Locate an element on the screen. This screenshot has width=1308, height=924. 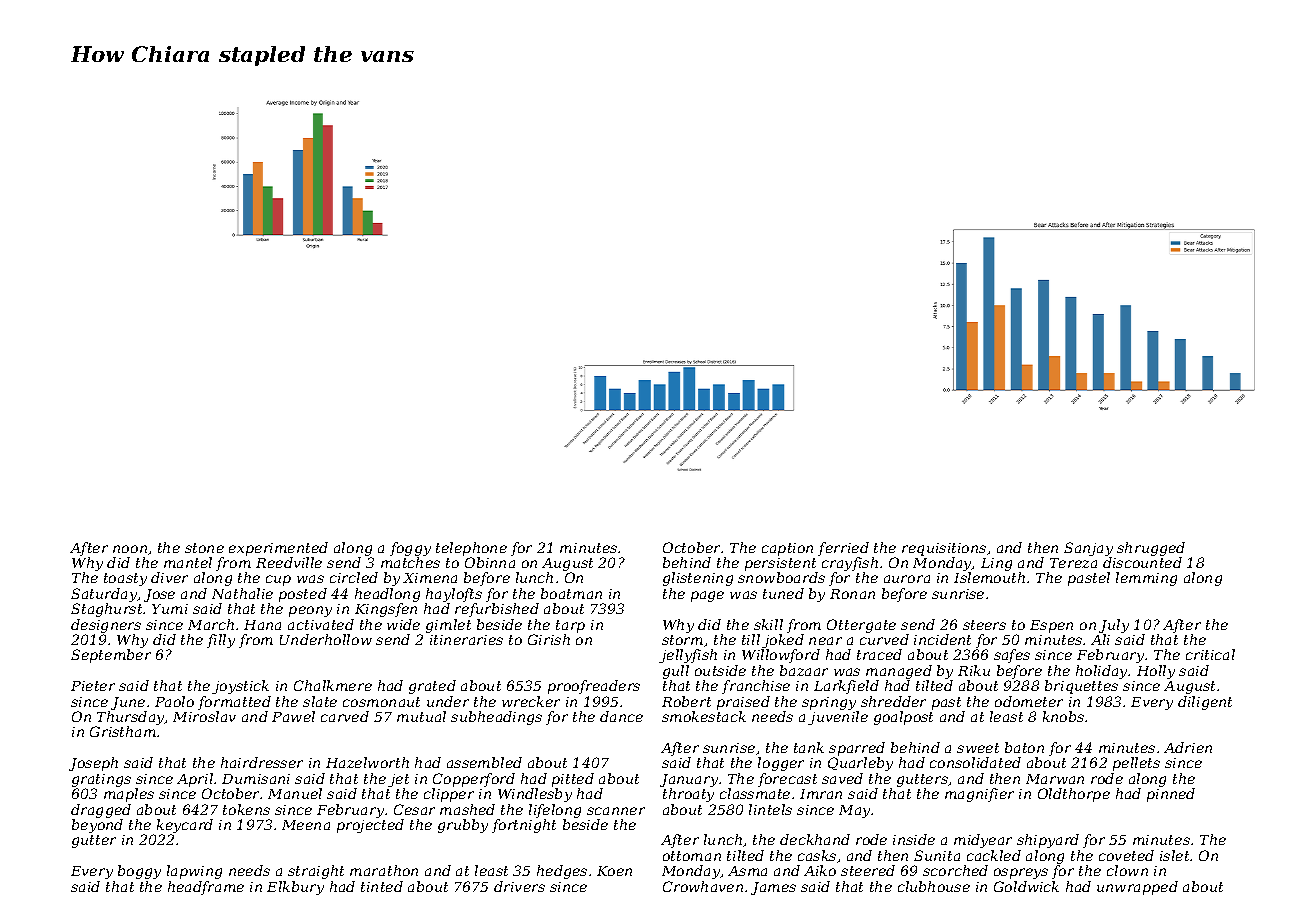
Oldthorpe is located at coordinates (1074, 795).
